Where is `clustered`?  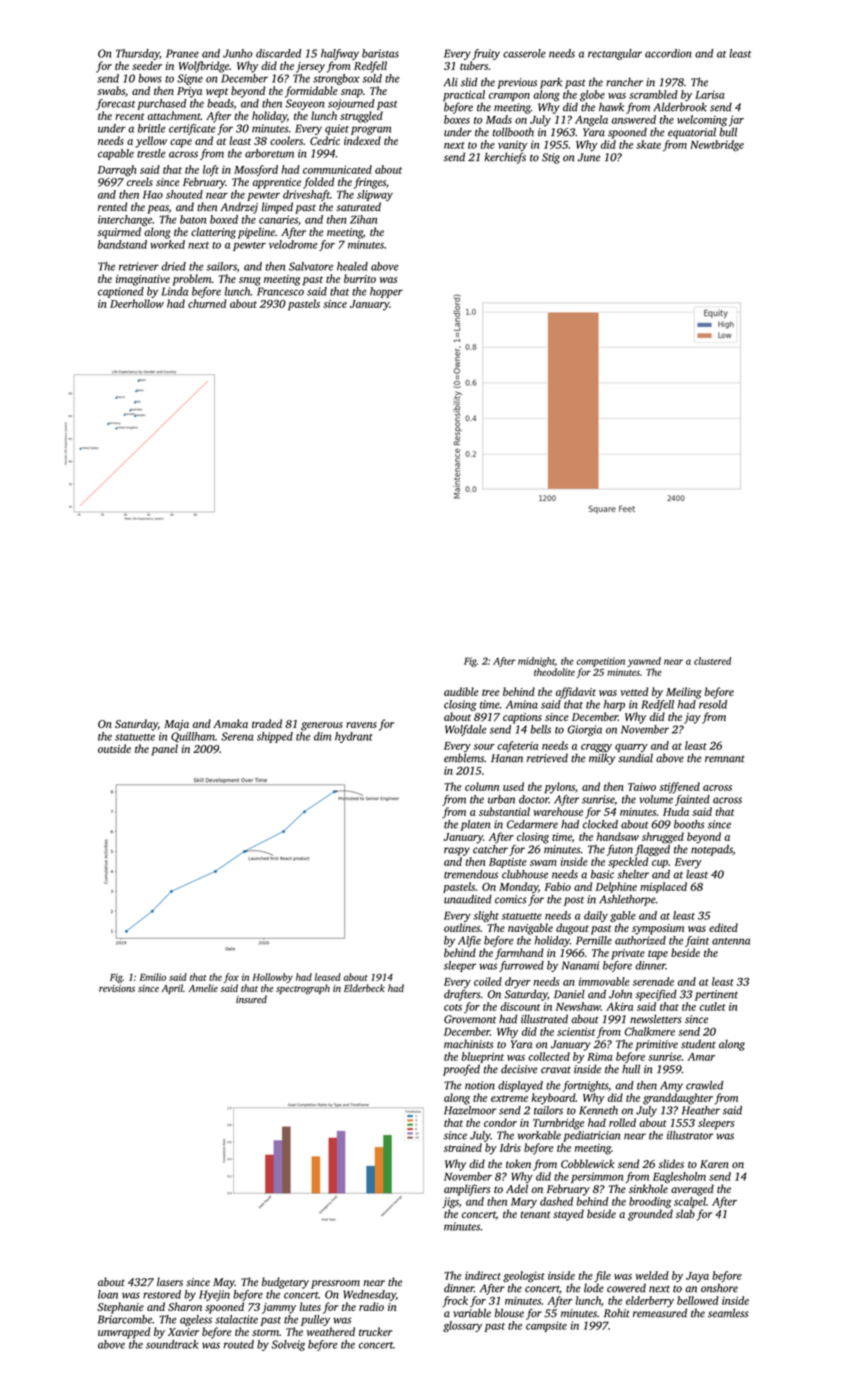 clustered is located at coordinates (712, 661).
